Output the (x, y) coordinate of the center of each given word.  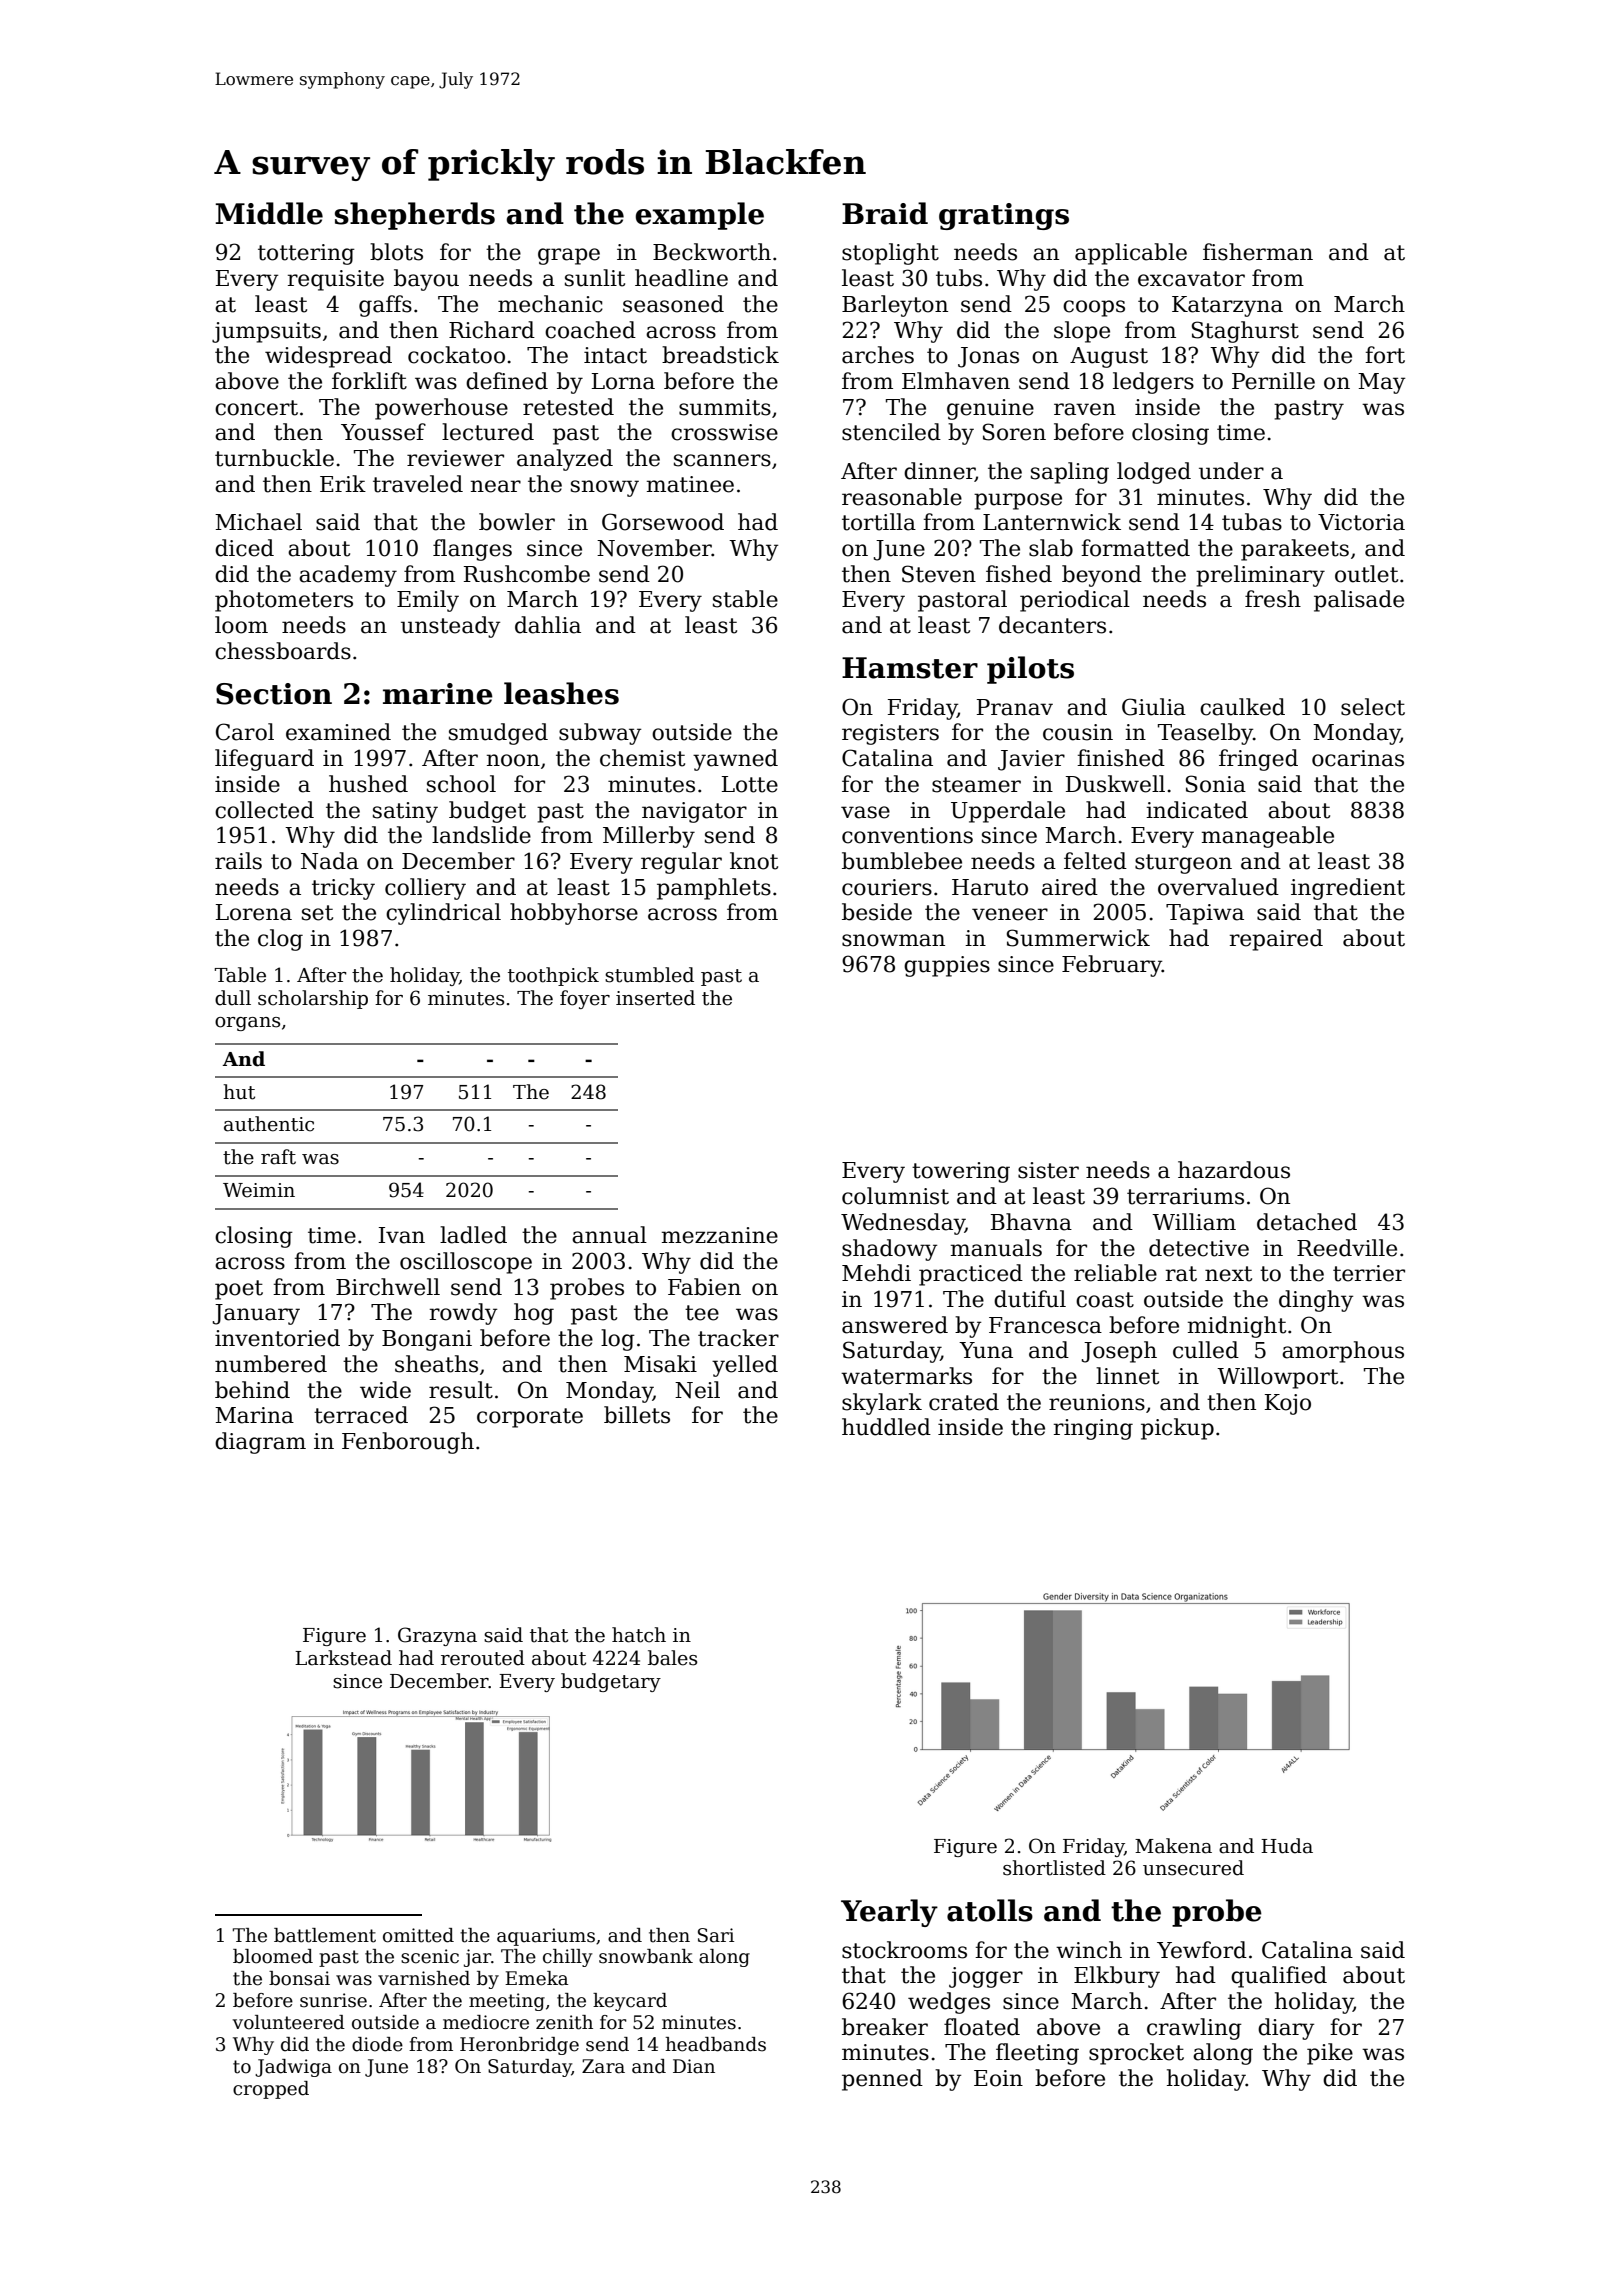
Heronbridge (519, 2046)
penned (882, 2080)
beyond (1102, 576)
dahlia (548, 625)
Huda (1287, 1846)
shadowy (889, 1250)
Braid (885, 213)
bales (672, 1658)
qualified (1279, 1977)
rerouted (483, 1658)
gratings (1004, 216)
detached (1307, 1222)
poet (239, 1290)
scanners (722, 460)
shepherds (415, 216)
